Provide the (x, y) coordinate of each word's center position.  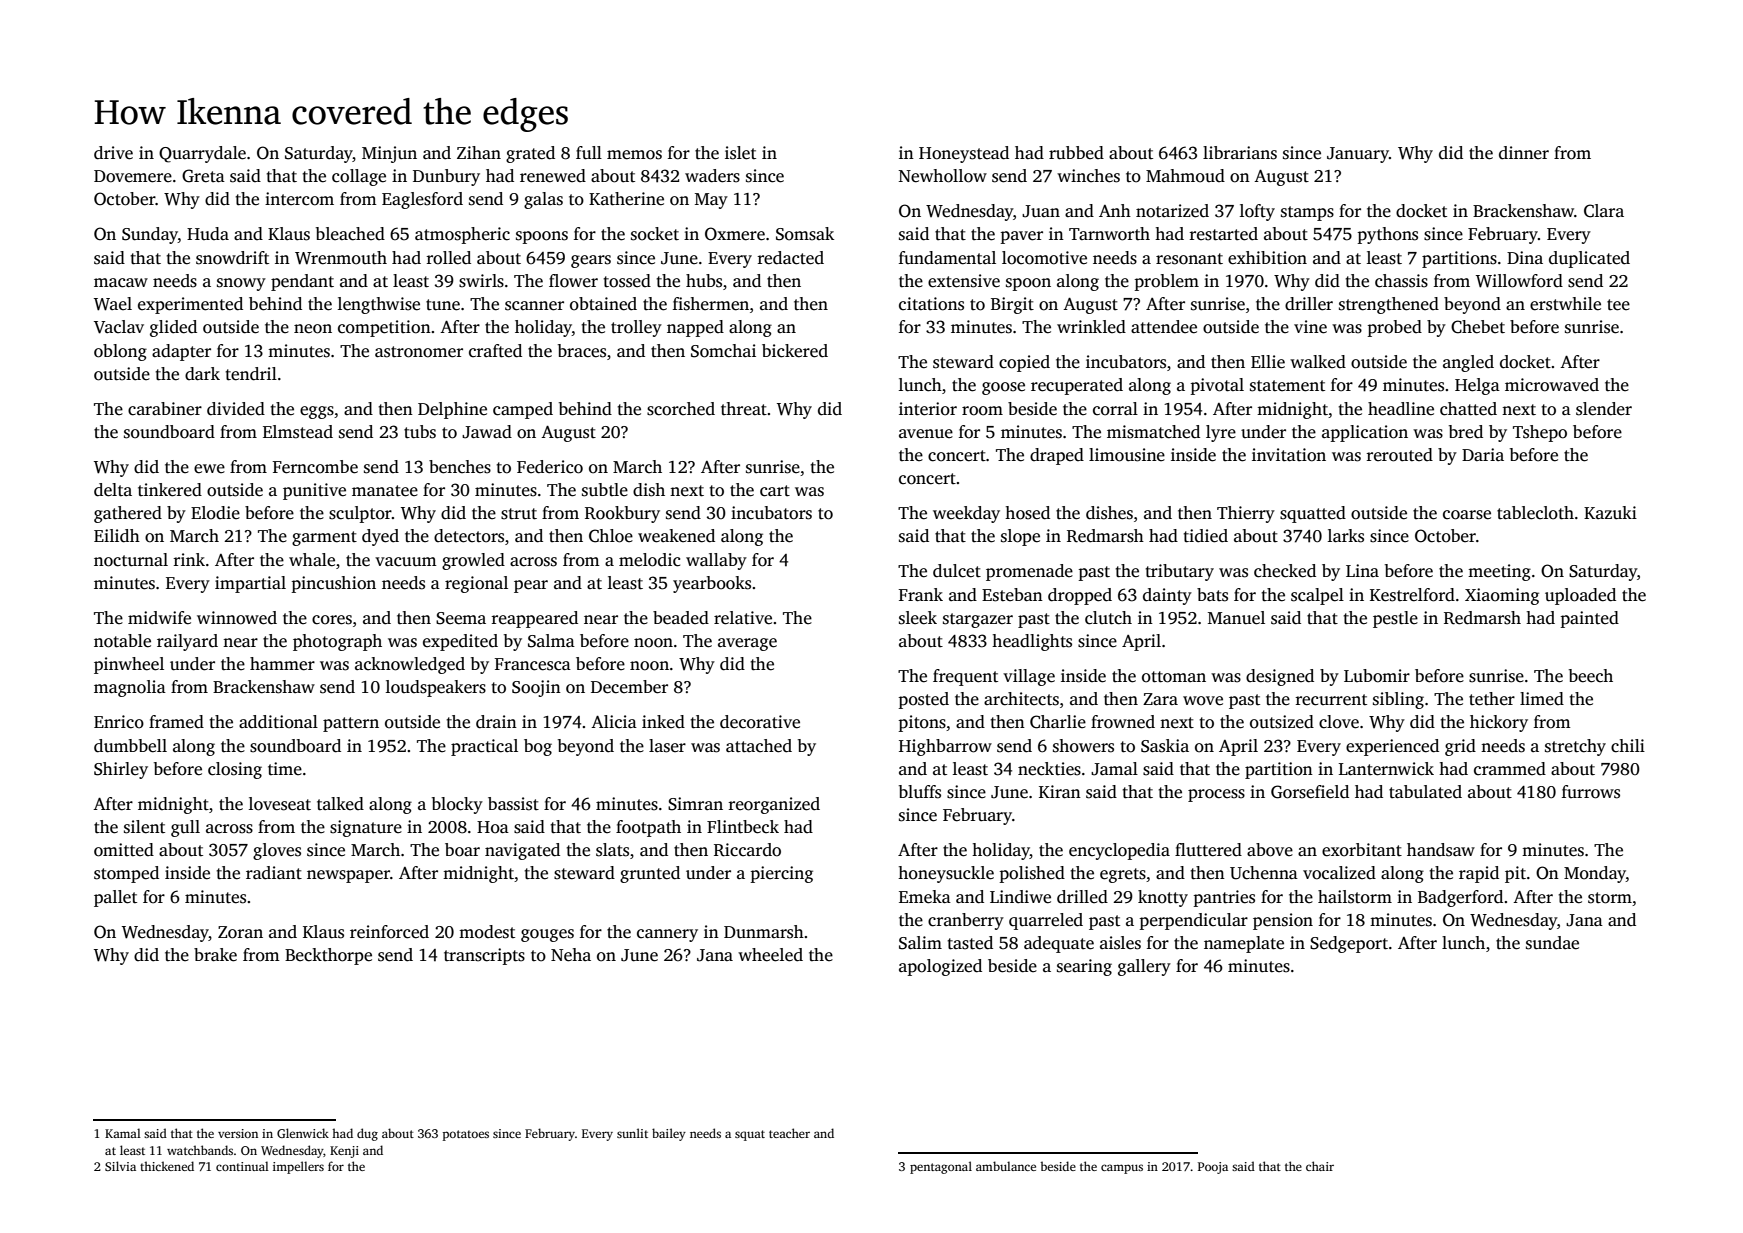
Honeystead (964, 154)
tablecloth (1535, 513)
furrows (1591, 792)
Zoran (240, 932)
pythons (1388, 235)
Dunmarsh (764, 932)
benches (460, 467)
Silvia (120, 1166)
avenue (926, 434)
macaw (121, 283)
